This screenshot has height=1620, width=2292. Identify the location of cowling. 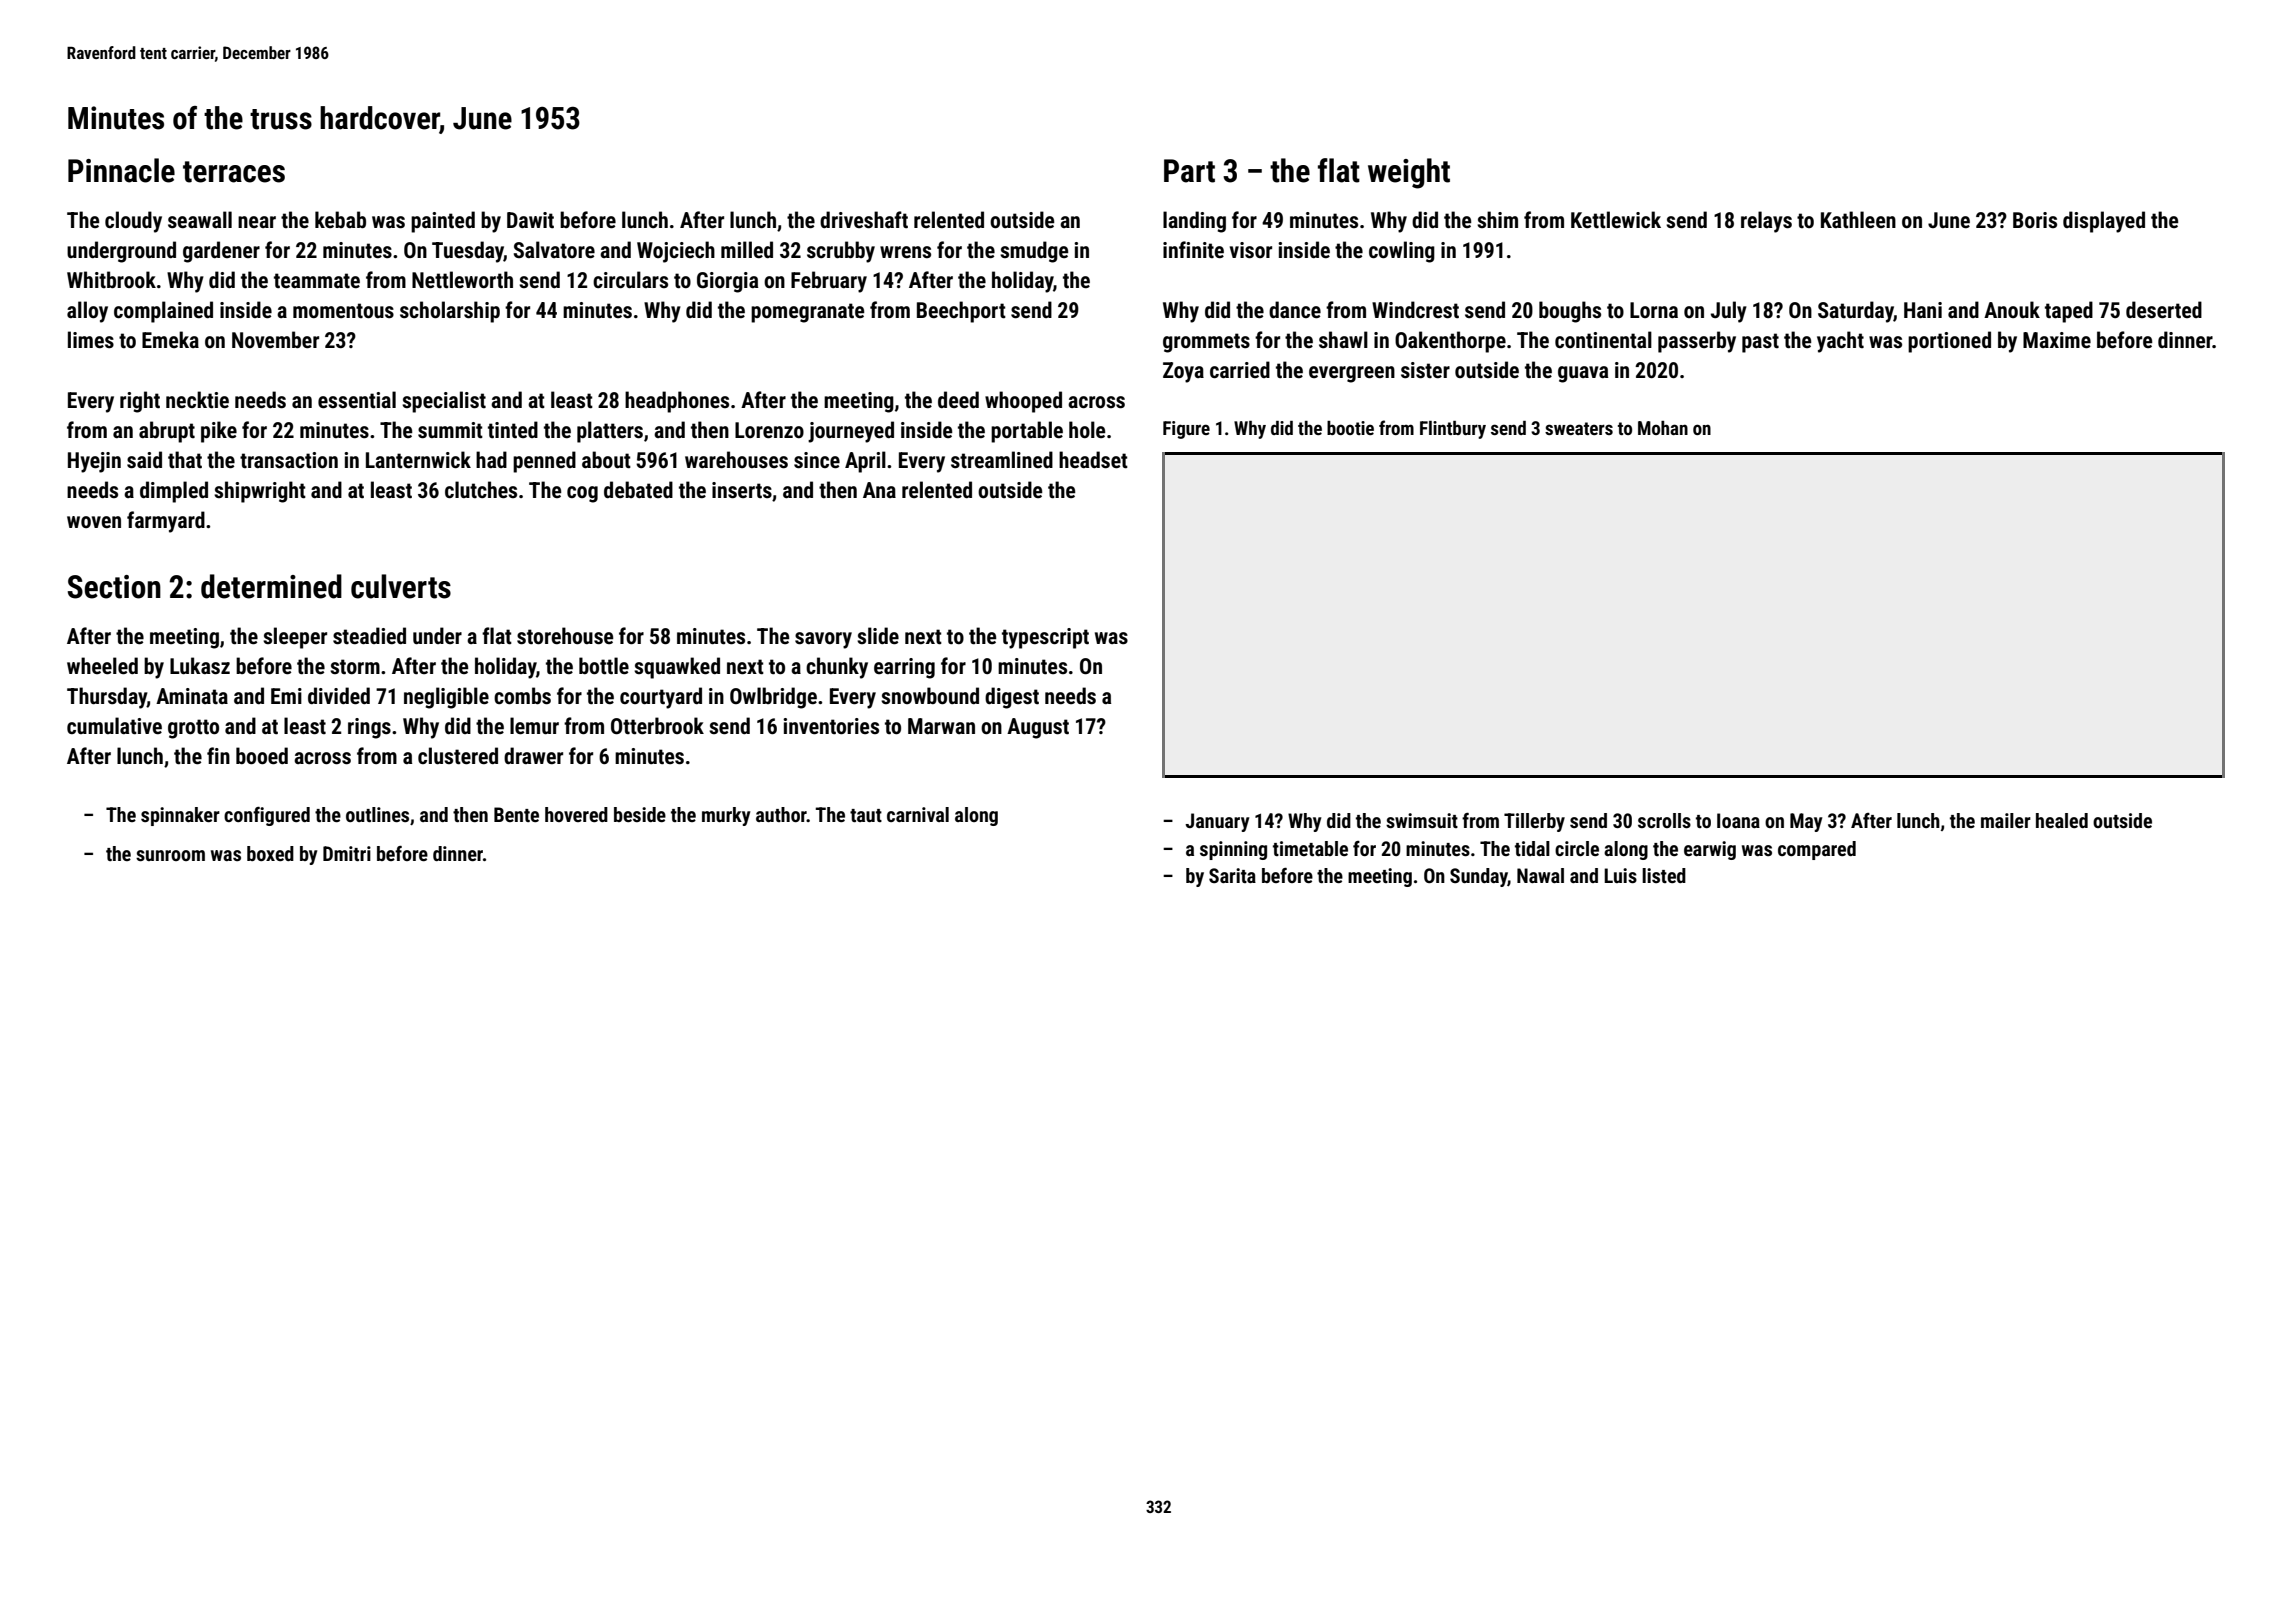
(1402, 252).
